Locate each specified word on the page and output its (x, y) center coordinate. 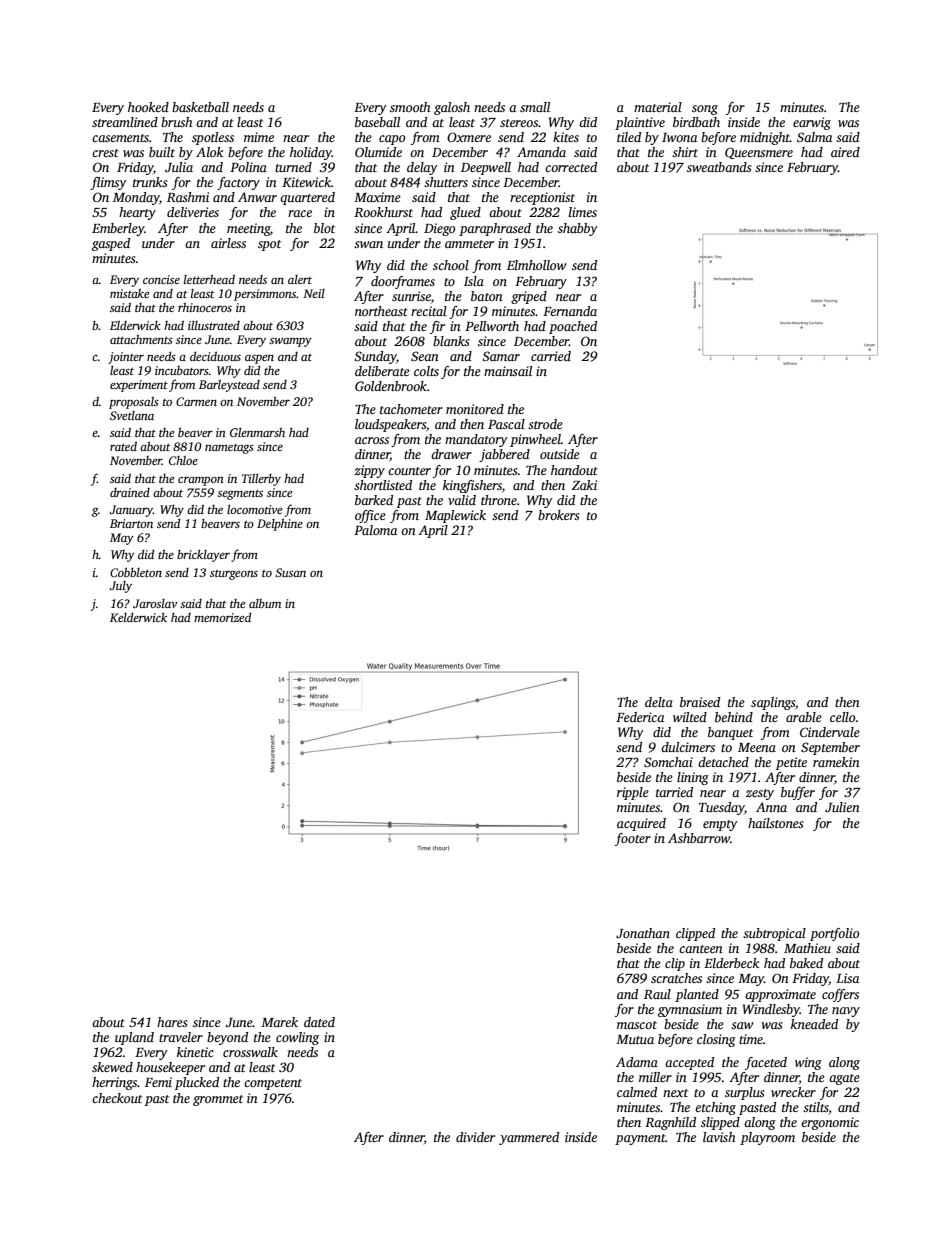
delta (659, 702)
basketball (200, 107)
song (705, 110)
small (535, 107)
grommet (218, 1100)
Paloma (375, 530)
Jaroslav (155, 603)
